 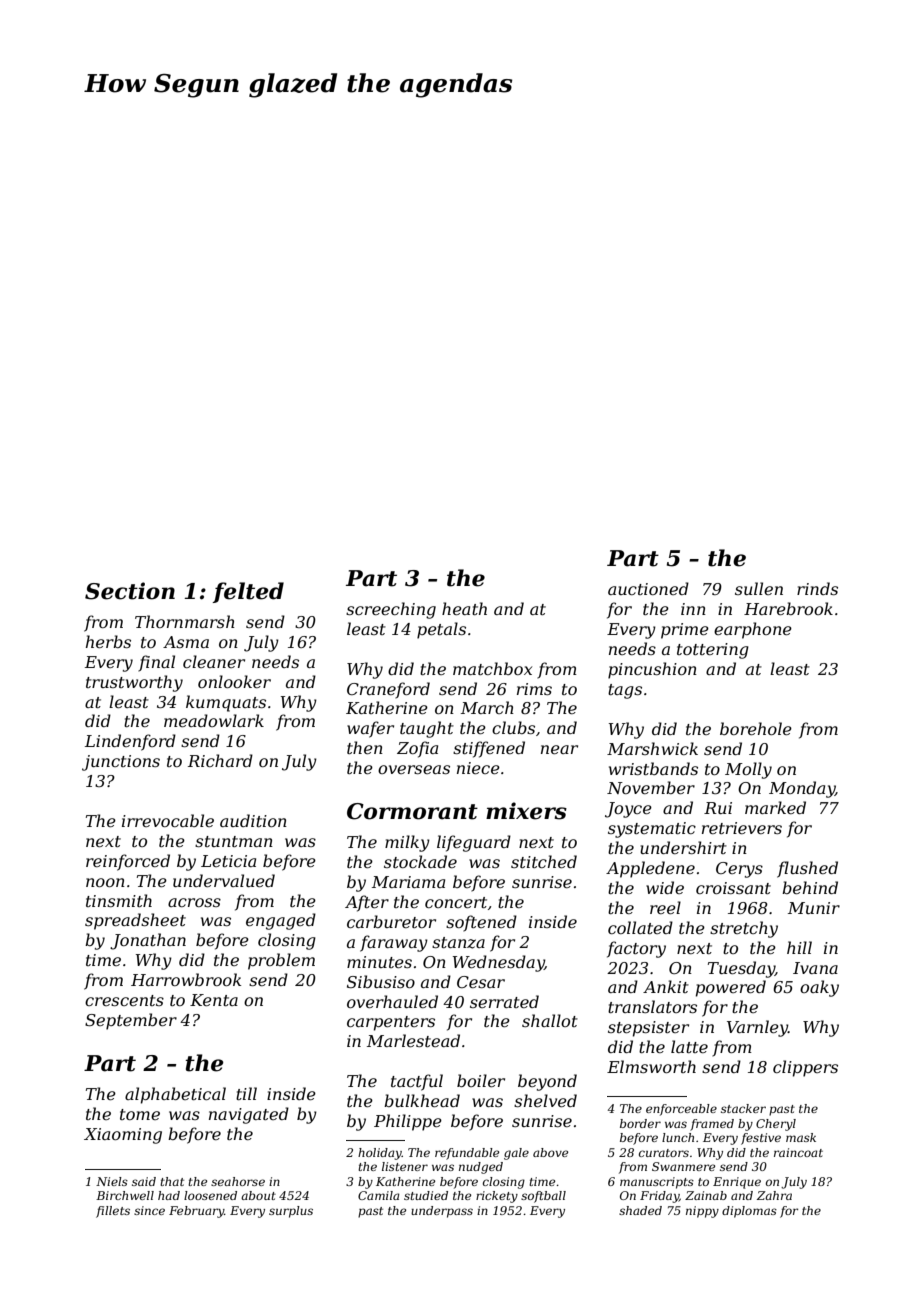 I want to click on September, so click(x=131, y=1021).
